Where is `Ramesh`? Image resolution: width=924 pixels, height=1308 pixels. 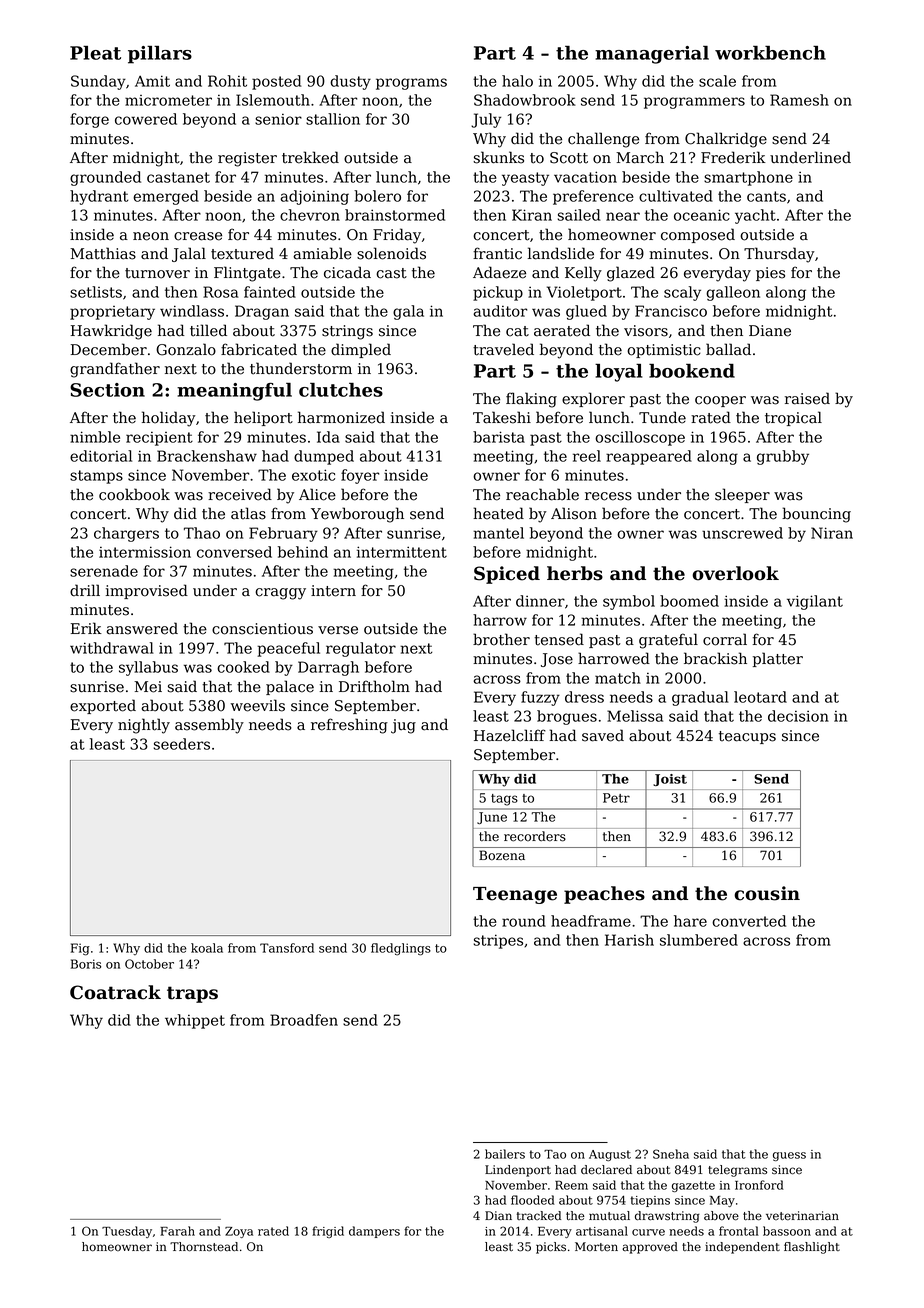 Ramesh is located at coordinates (799, 100).
